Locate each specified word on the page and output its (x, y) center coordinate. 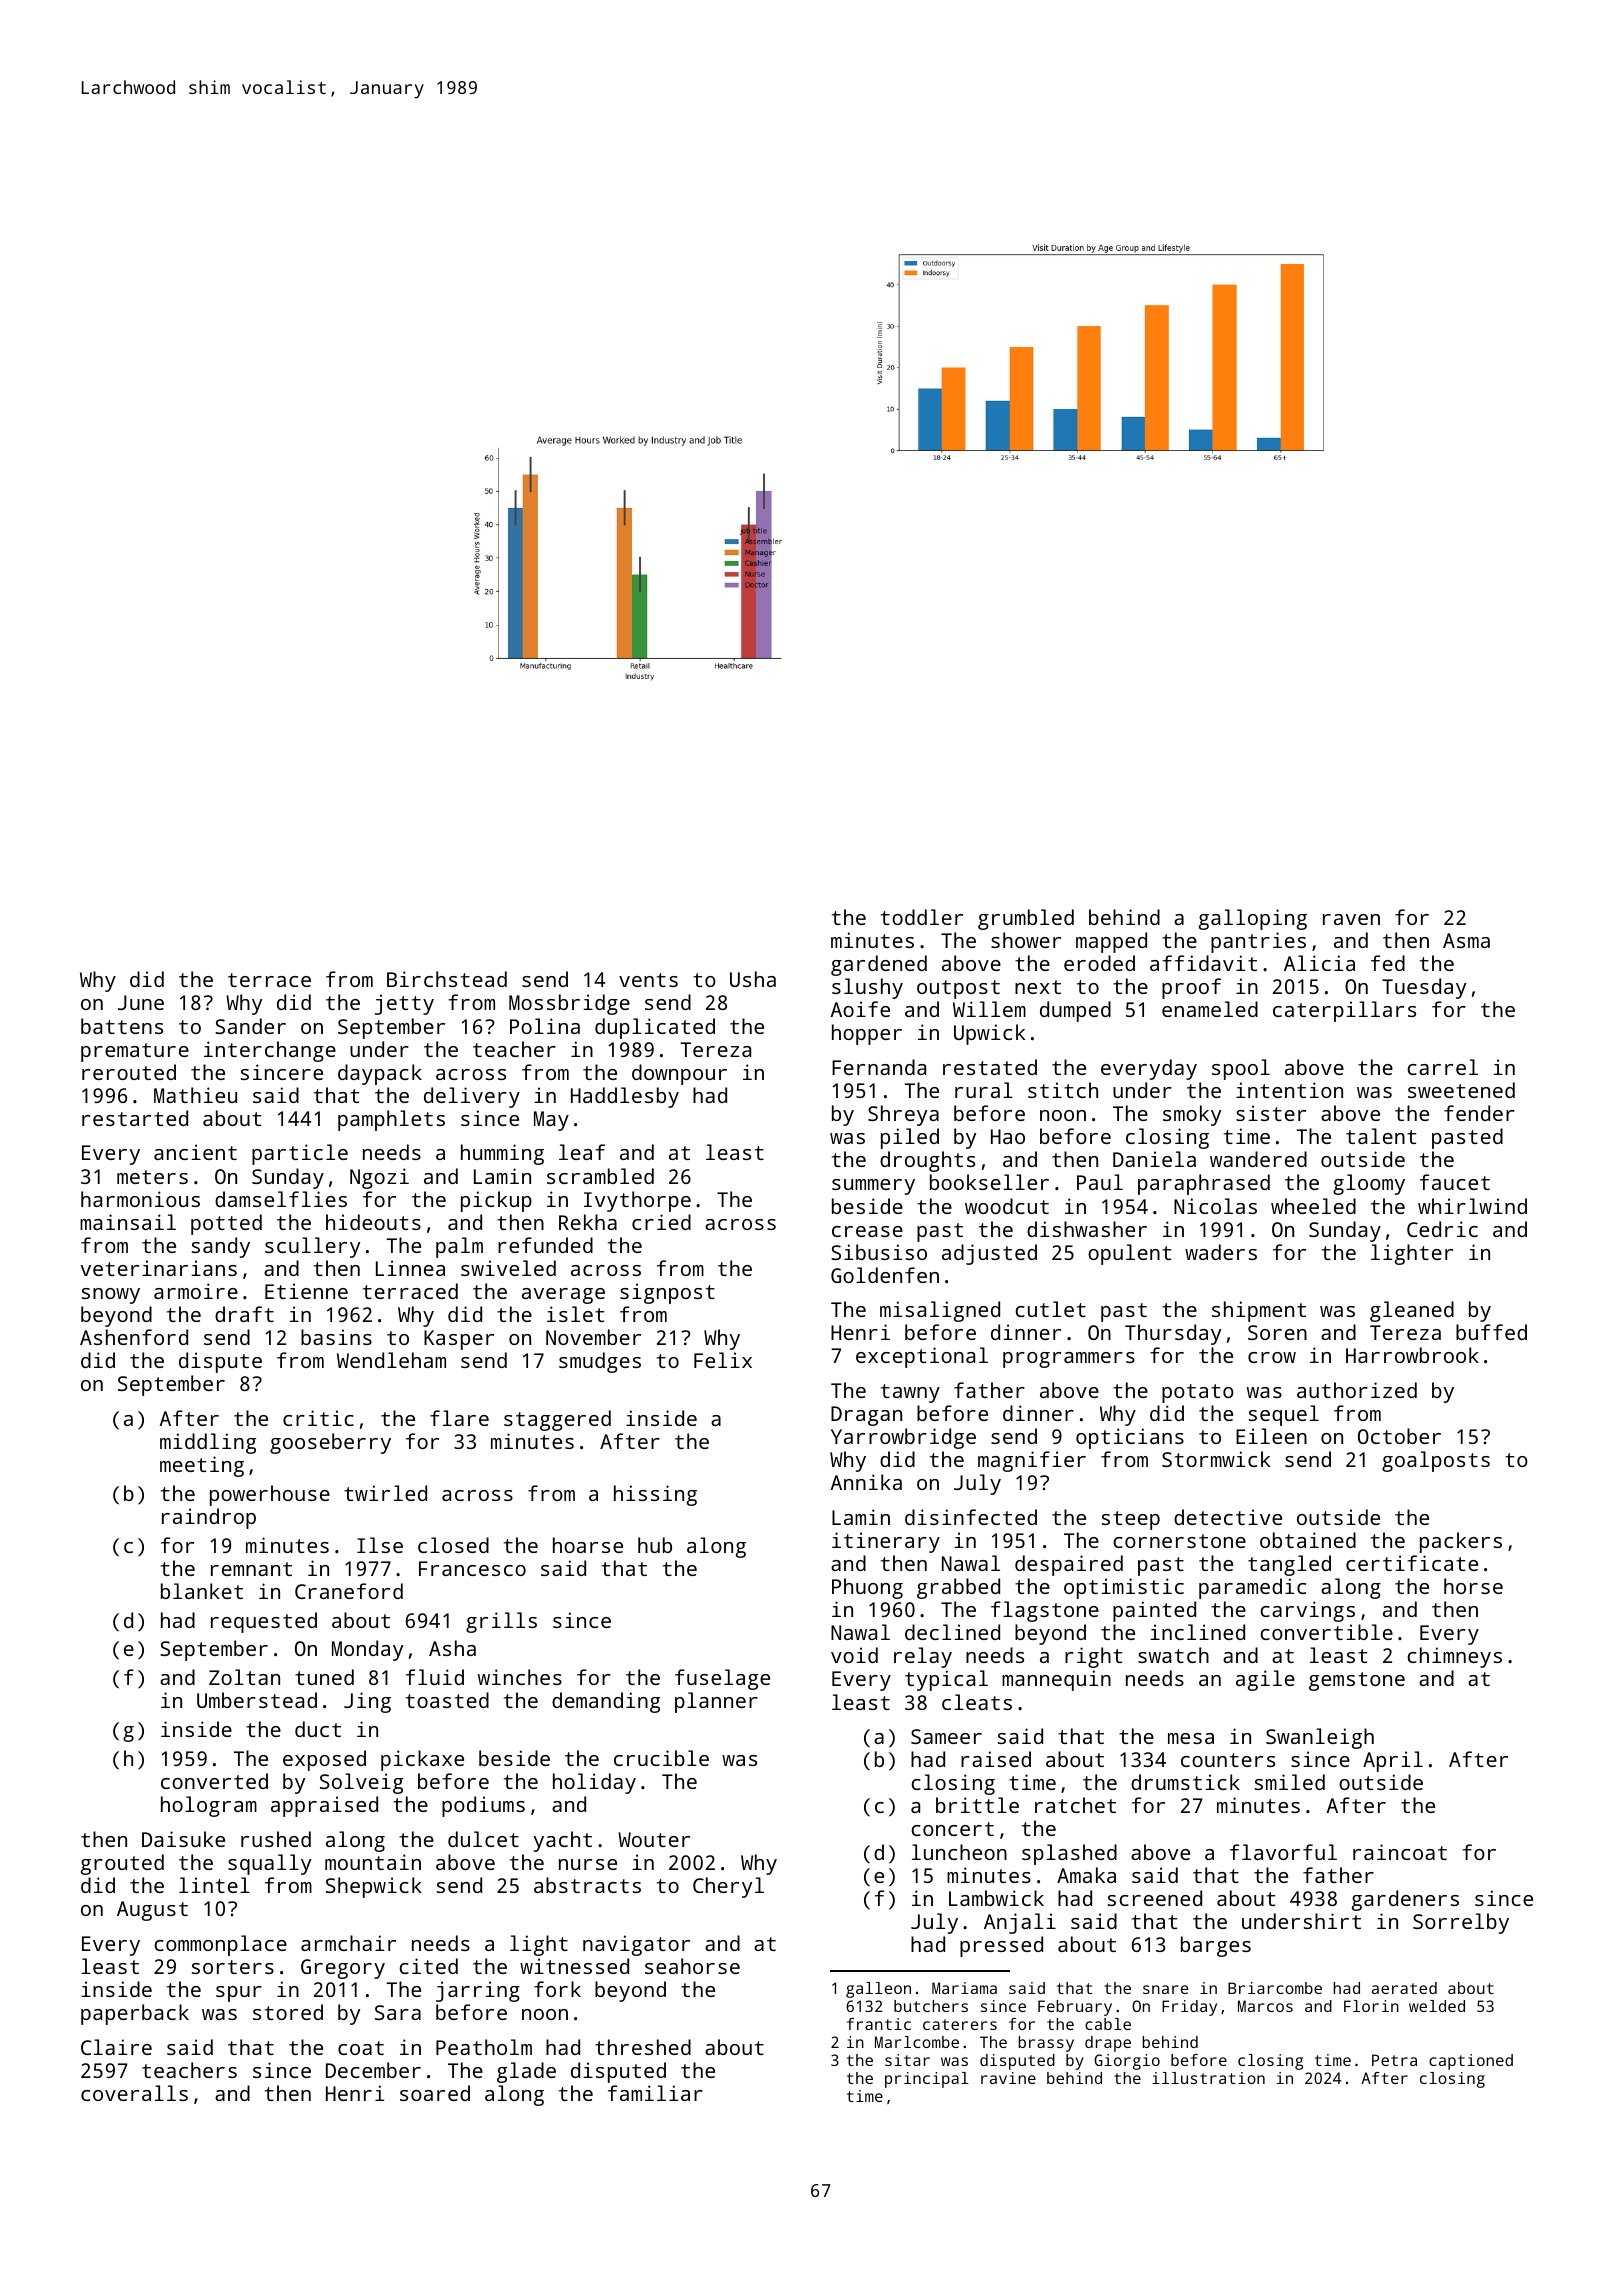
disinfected (971, 1517)
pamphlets (391, 1120)
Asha (452, 1648)
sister (1271, 1113)
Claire (116, 2047)
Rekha (588, 1222)
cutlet (1050, 1309)
